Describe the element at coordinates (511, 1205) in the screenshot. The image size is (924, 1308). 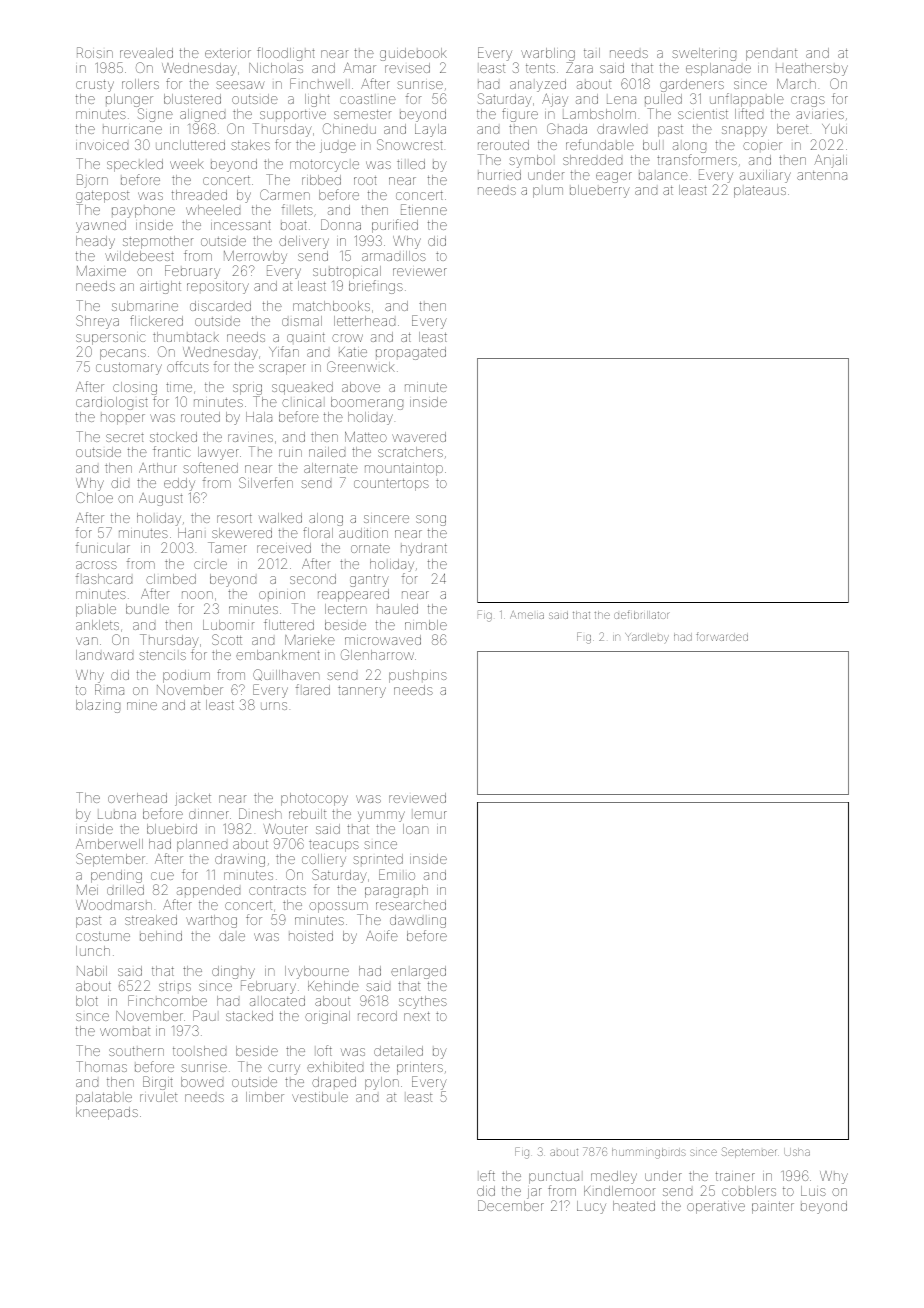
I see `December` at that location.
